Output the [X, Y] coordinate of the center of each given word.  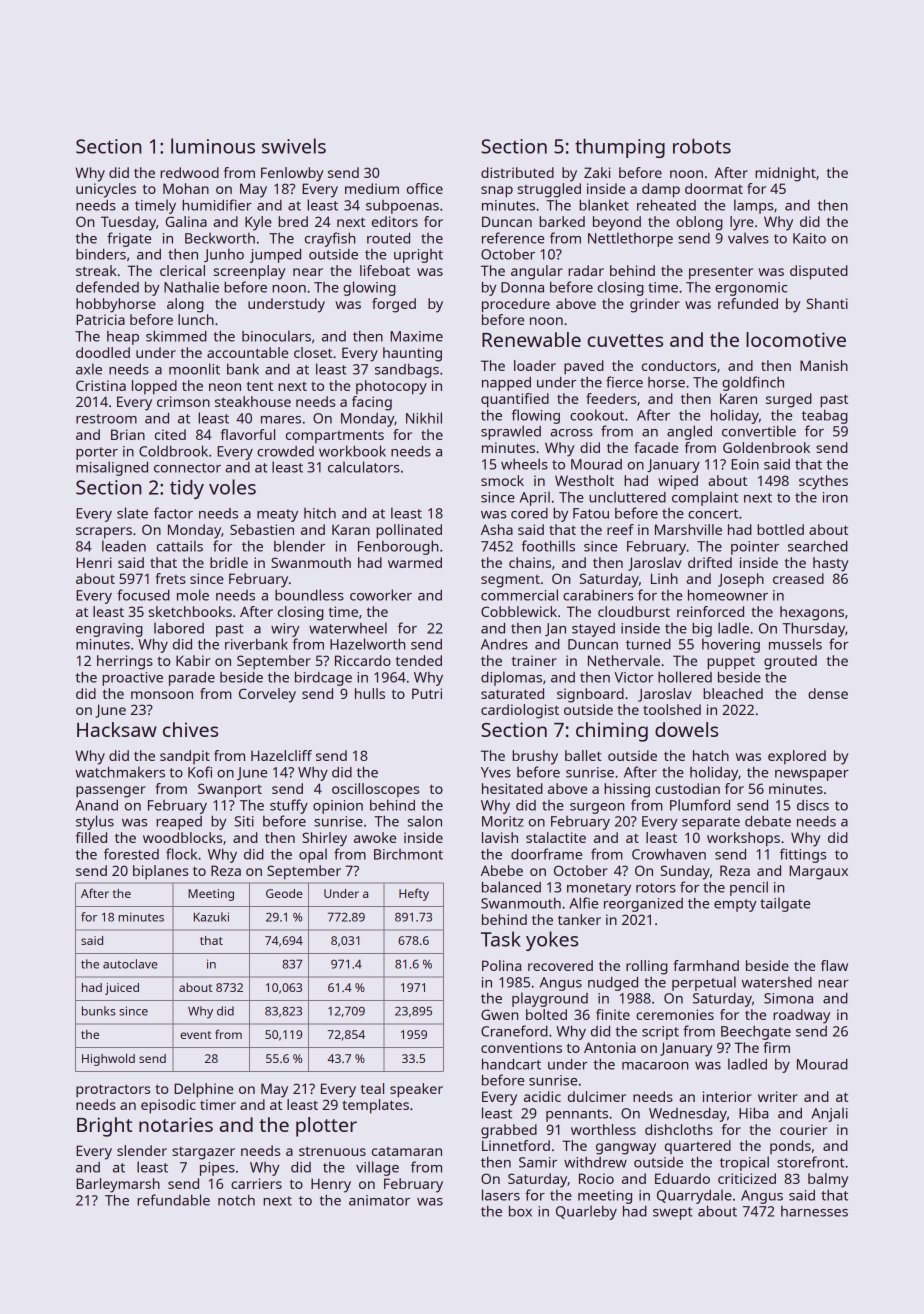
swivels [294, 146]
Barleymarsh [118, 1185]
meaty [277, 515]
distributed [517, 172]
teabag [825, 417]
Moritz [503, 821]
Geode [284, 893]
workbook [352, 451]
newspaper [812, 775]
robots [702, 146]
